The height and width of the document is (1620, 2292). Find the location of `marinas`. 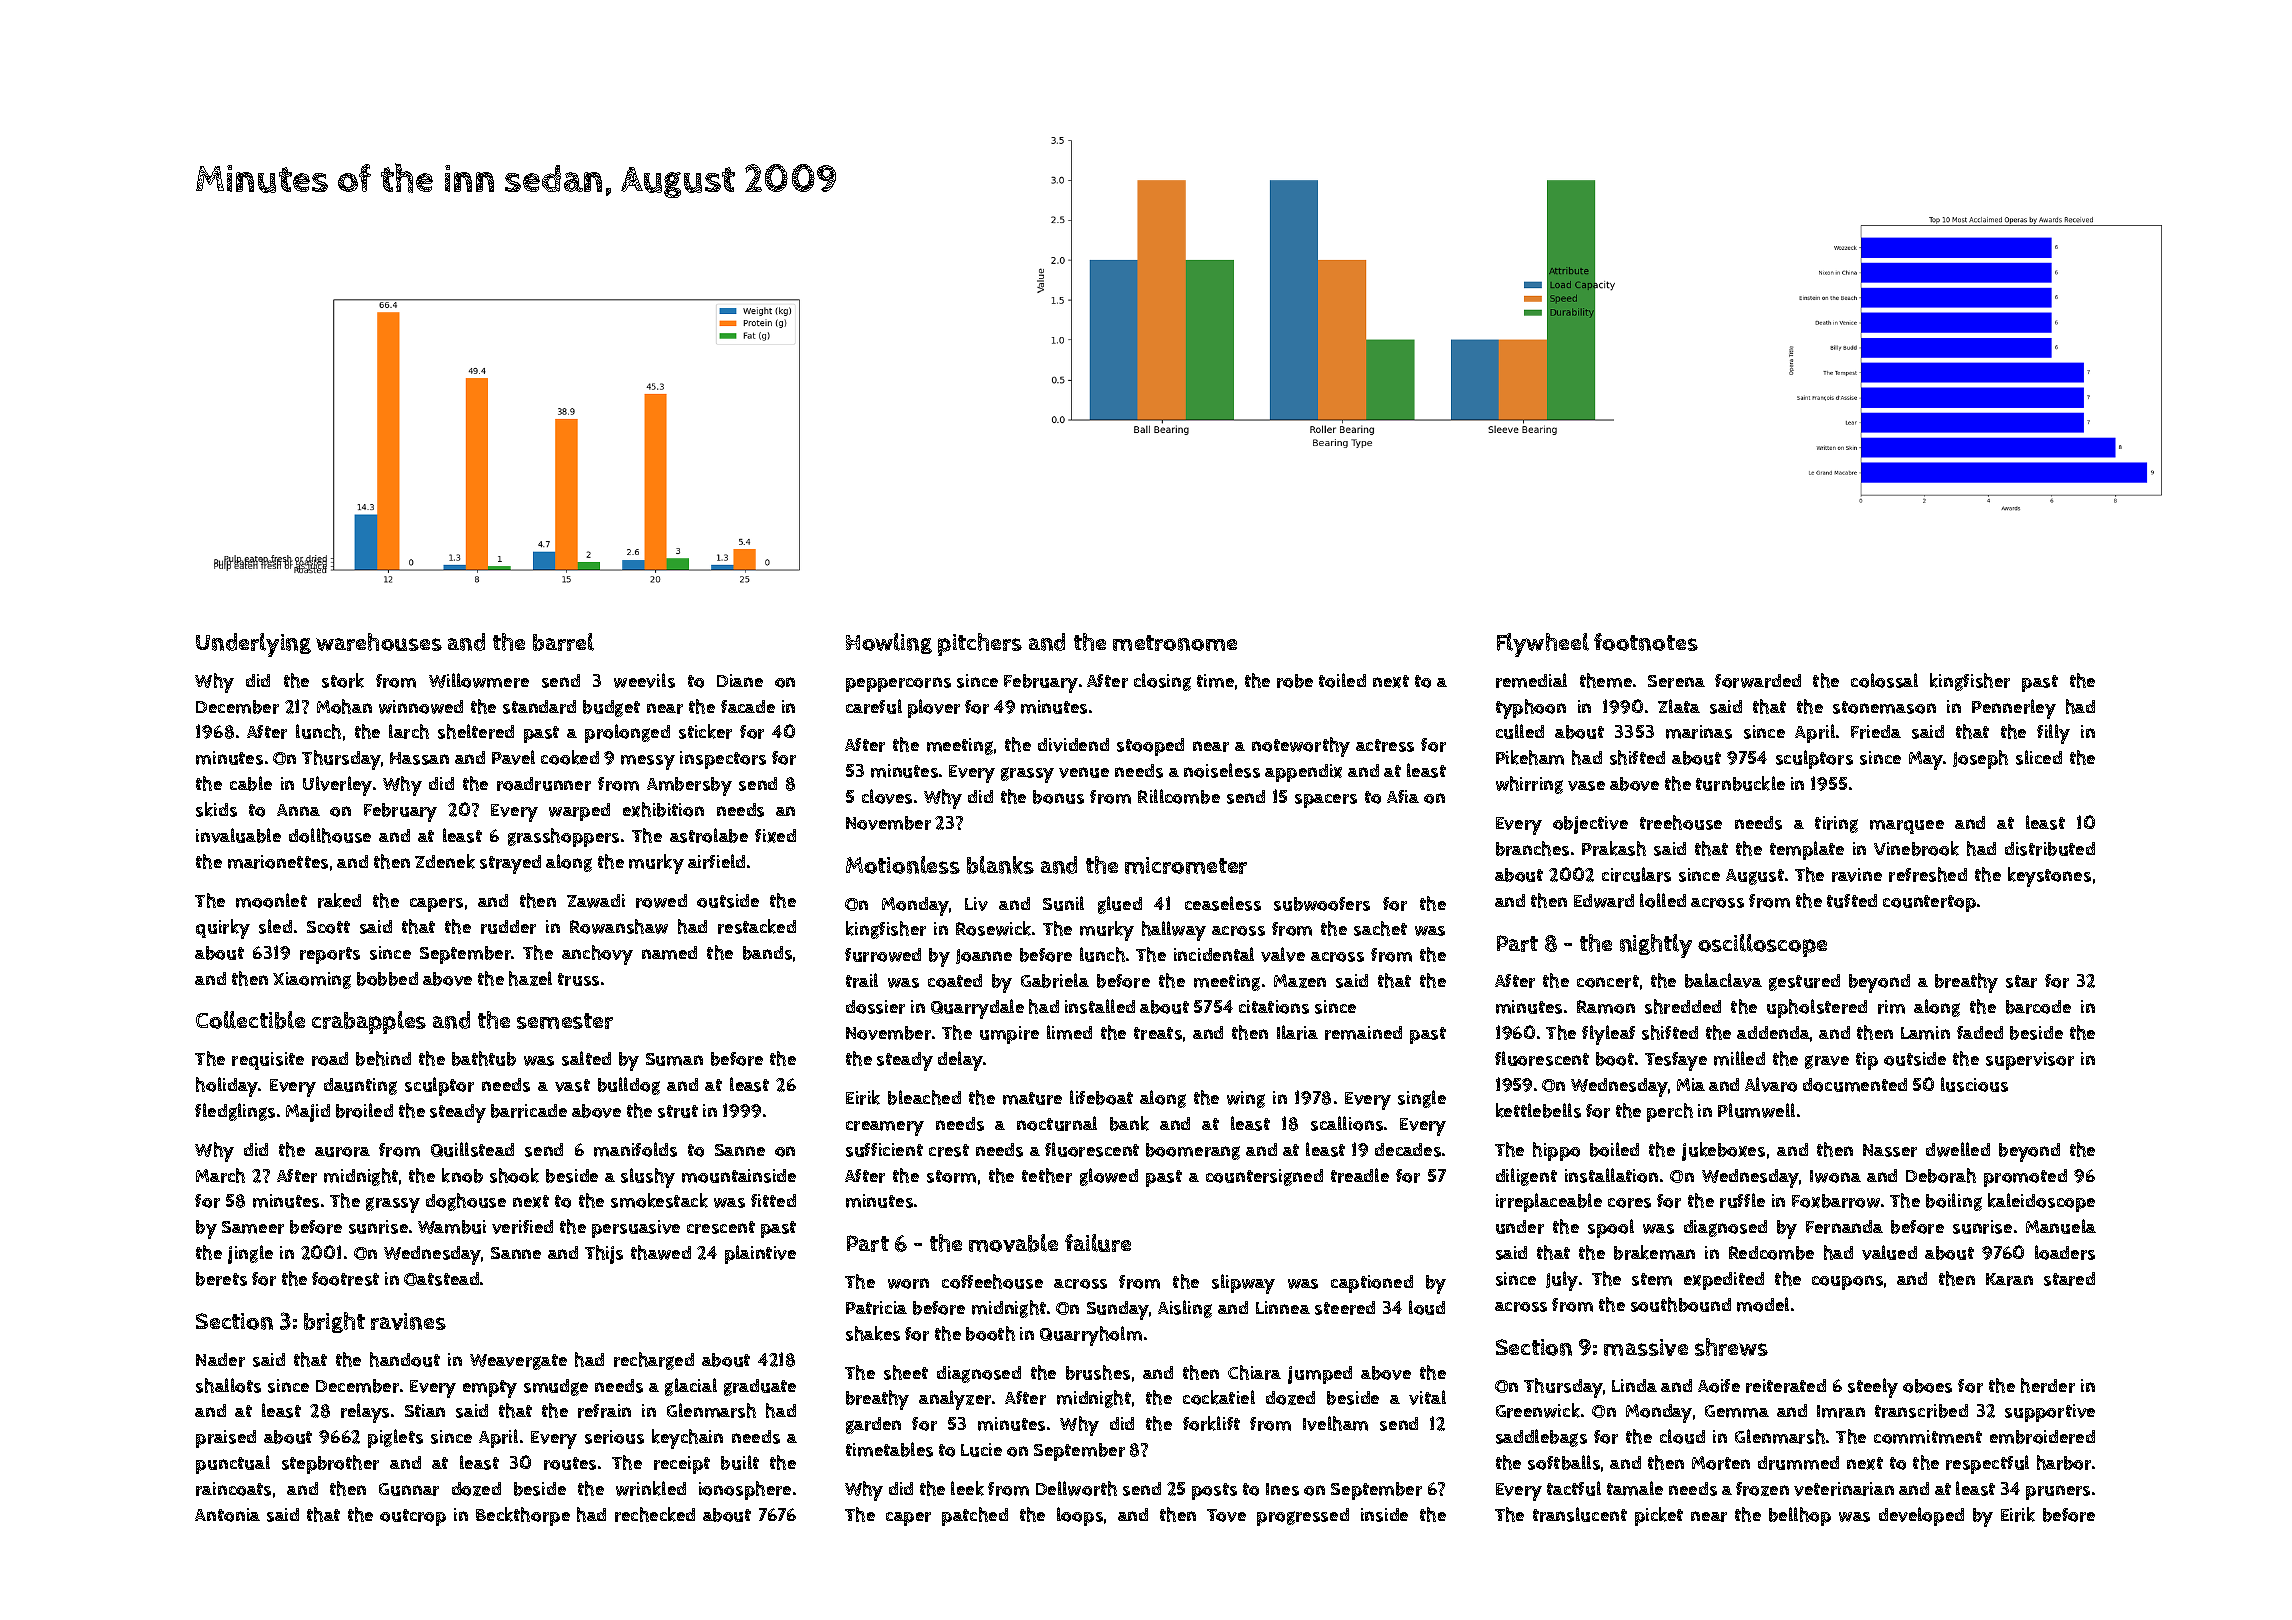

marinas is located at coordinates (1699, 732).
